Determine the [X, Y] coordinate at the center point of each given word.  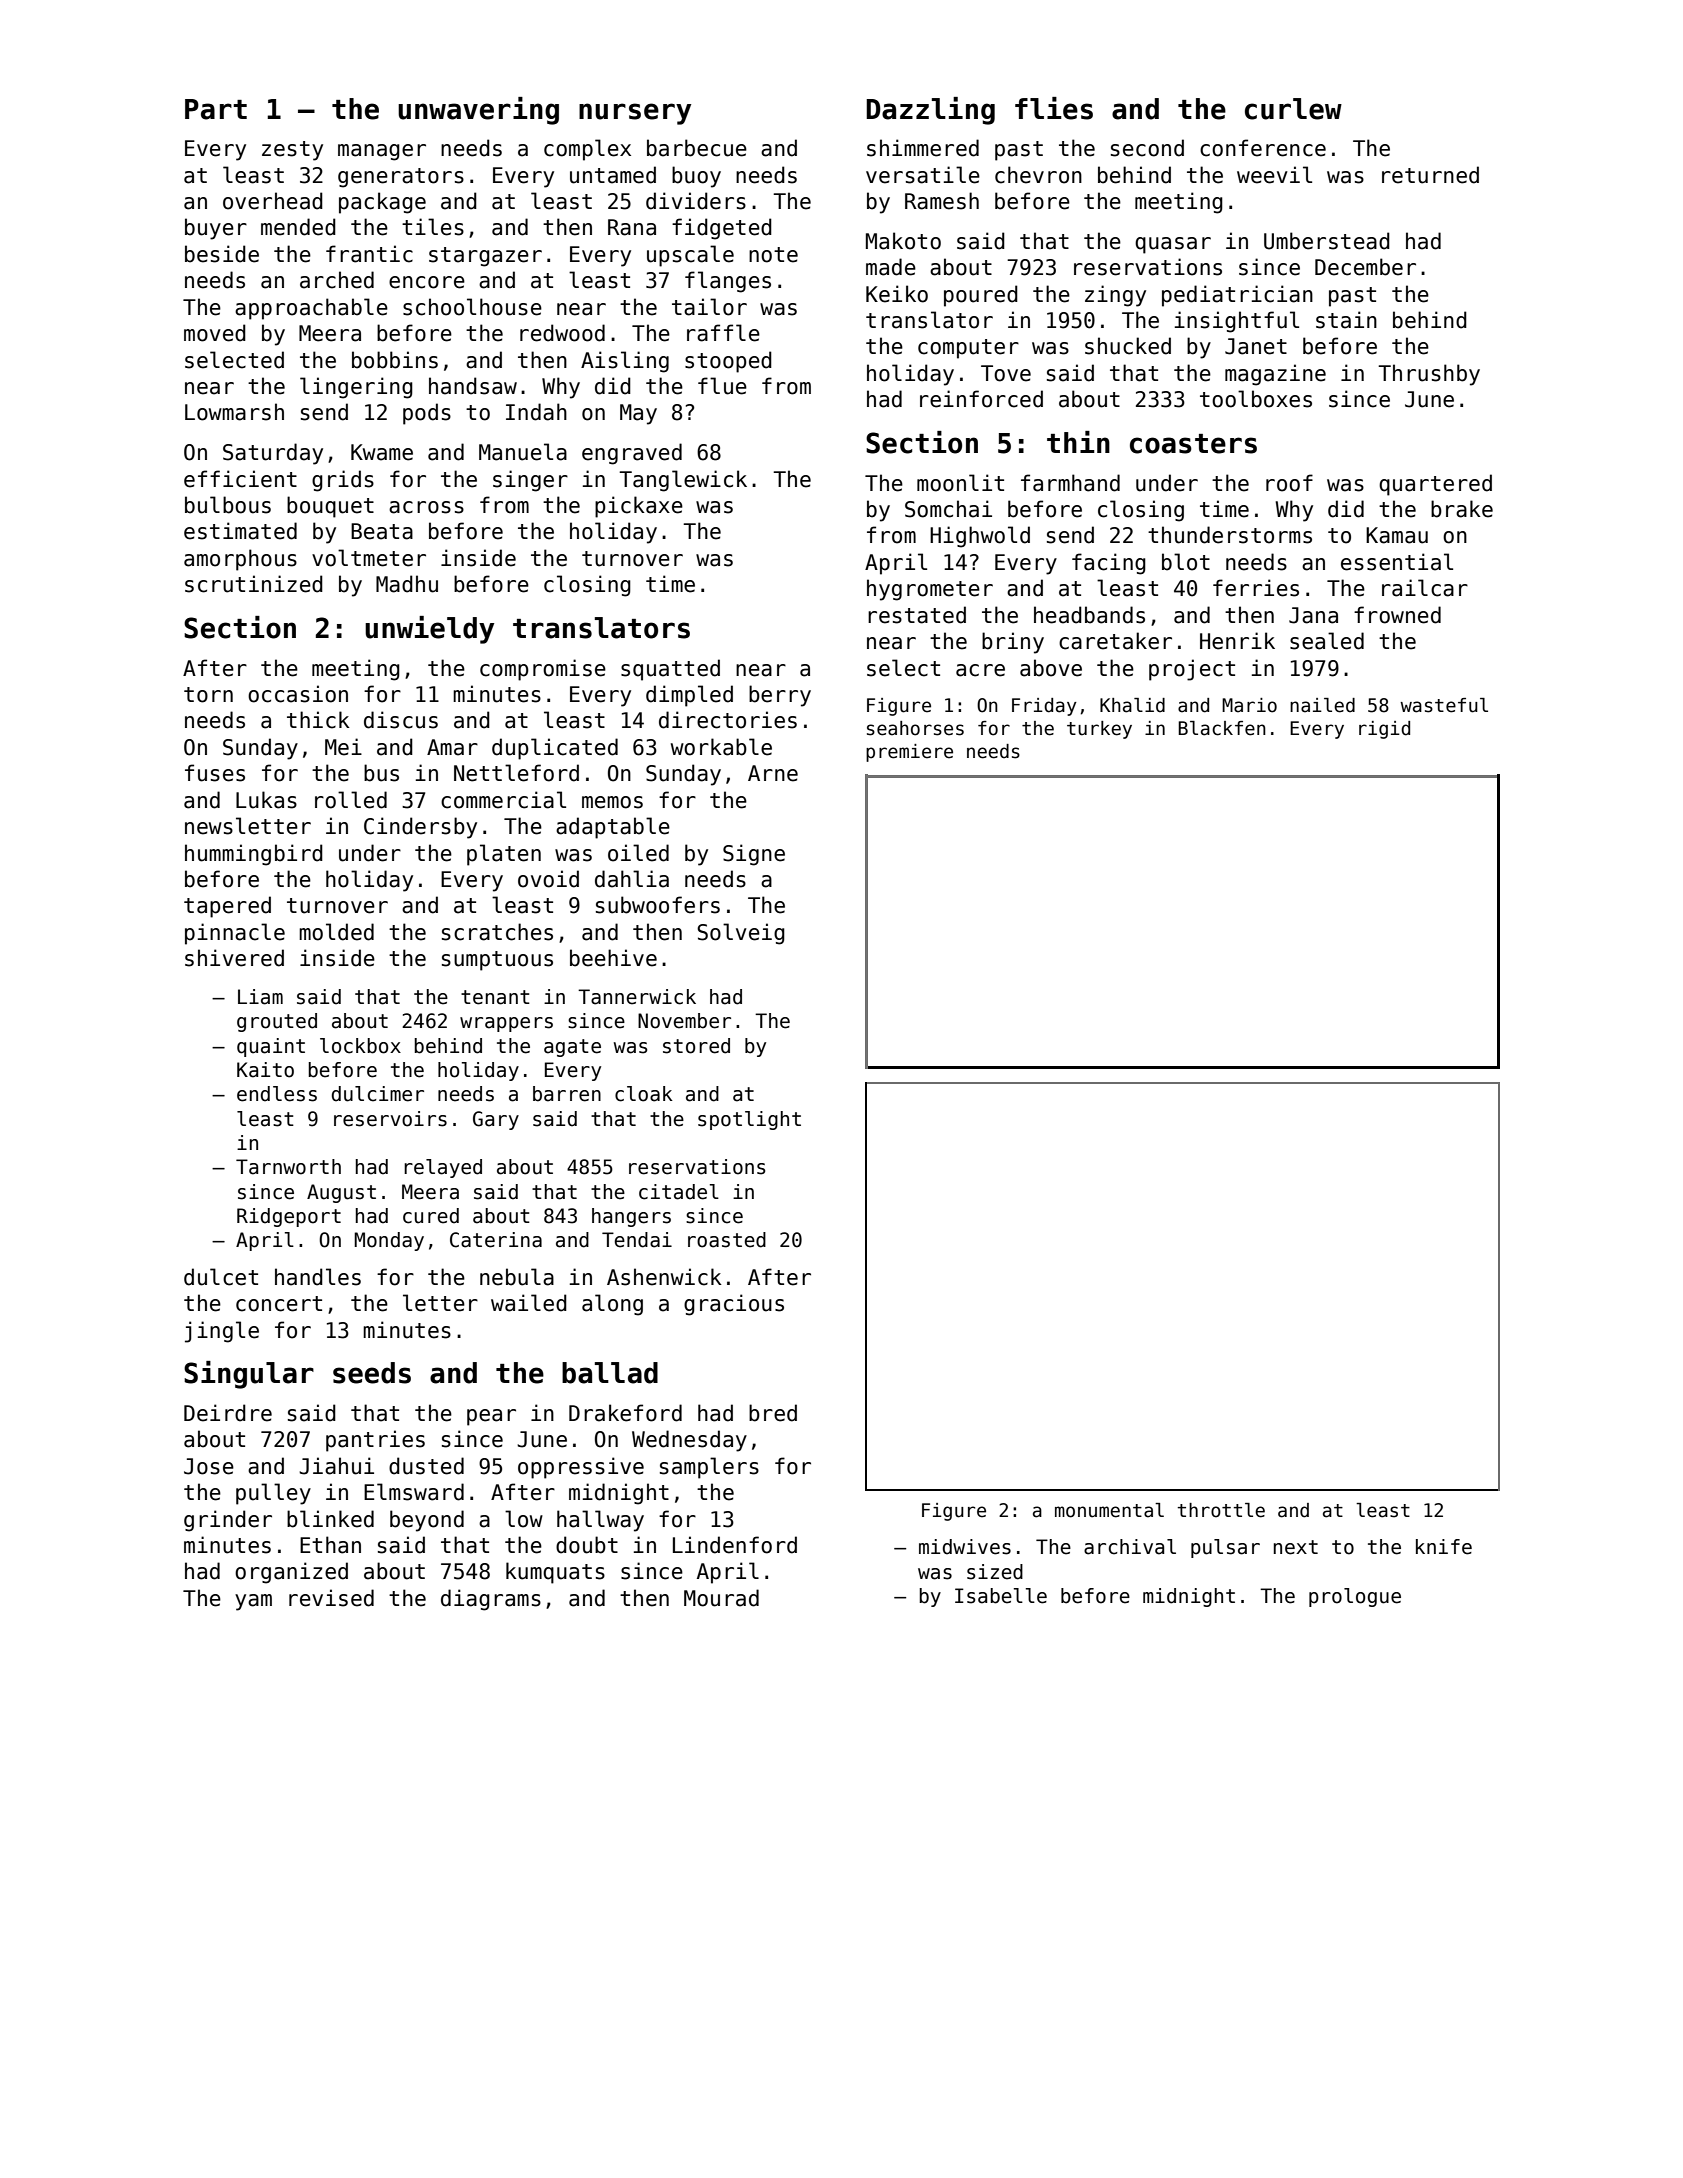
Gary [496, 1120]
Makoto [903, 241]
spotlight [749, 1120]
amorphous [240, 560]
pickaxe [639, 507]
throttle [1221, 1510]
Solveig [741, 934]
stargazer [485, 257]
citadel [679, 1192]
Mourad [721, 1598]
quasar [1173, 245]
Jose [209, 1466]
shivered [234, 958]
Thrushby [1429, 375]
